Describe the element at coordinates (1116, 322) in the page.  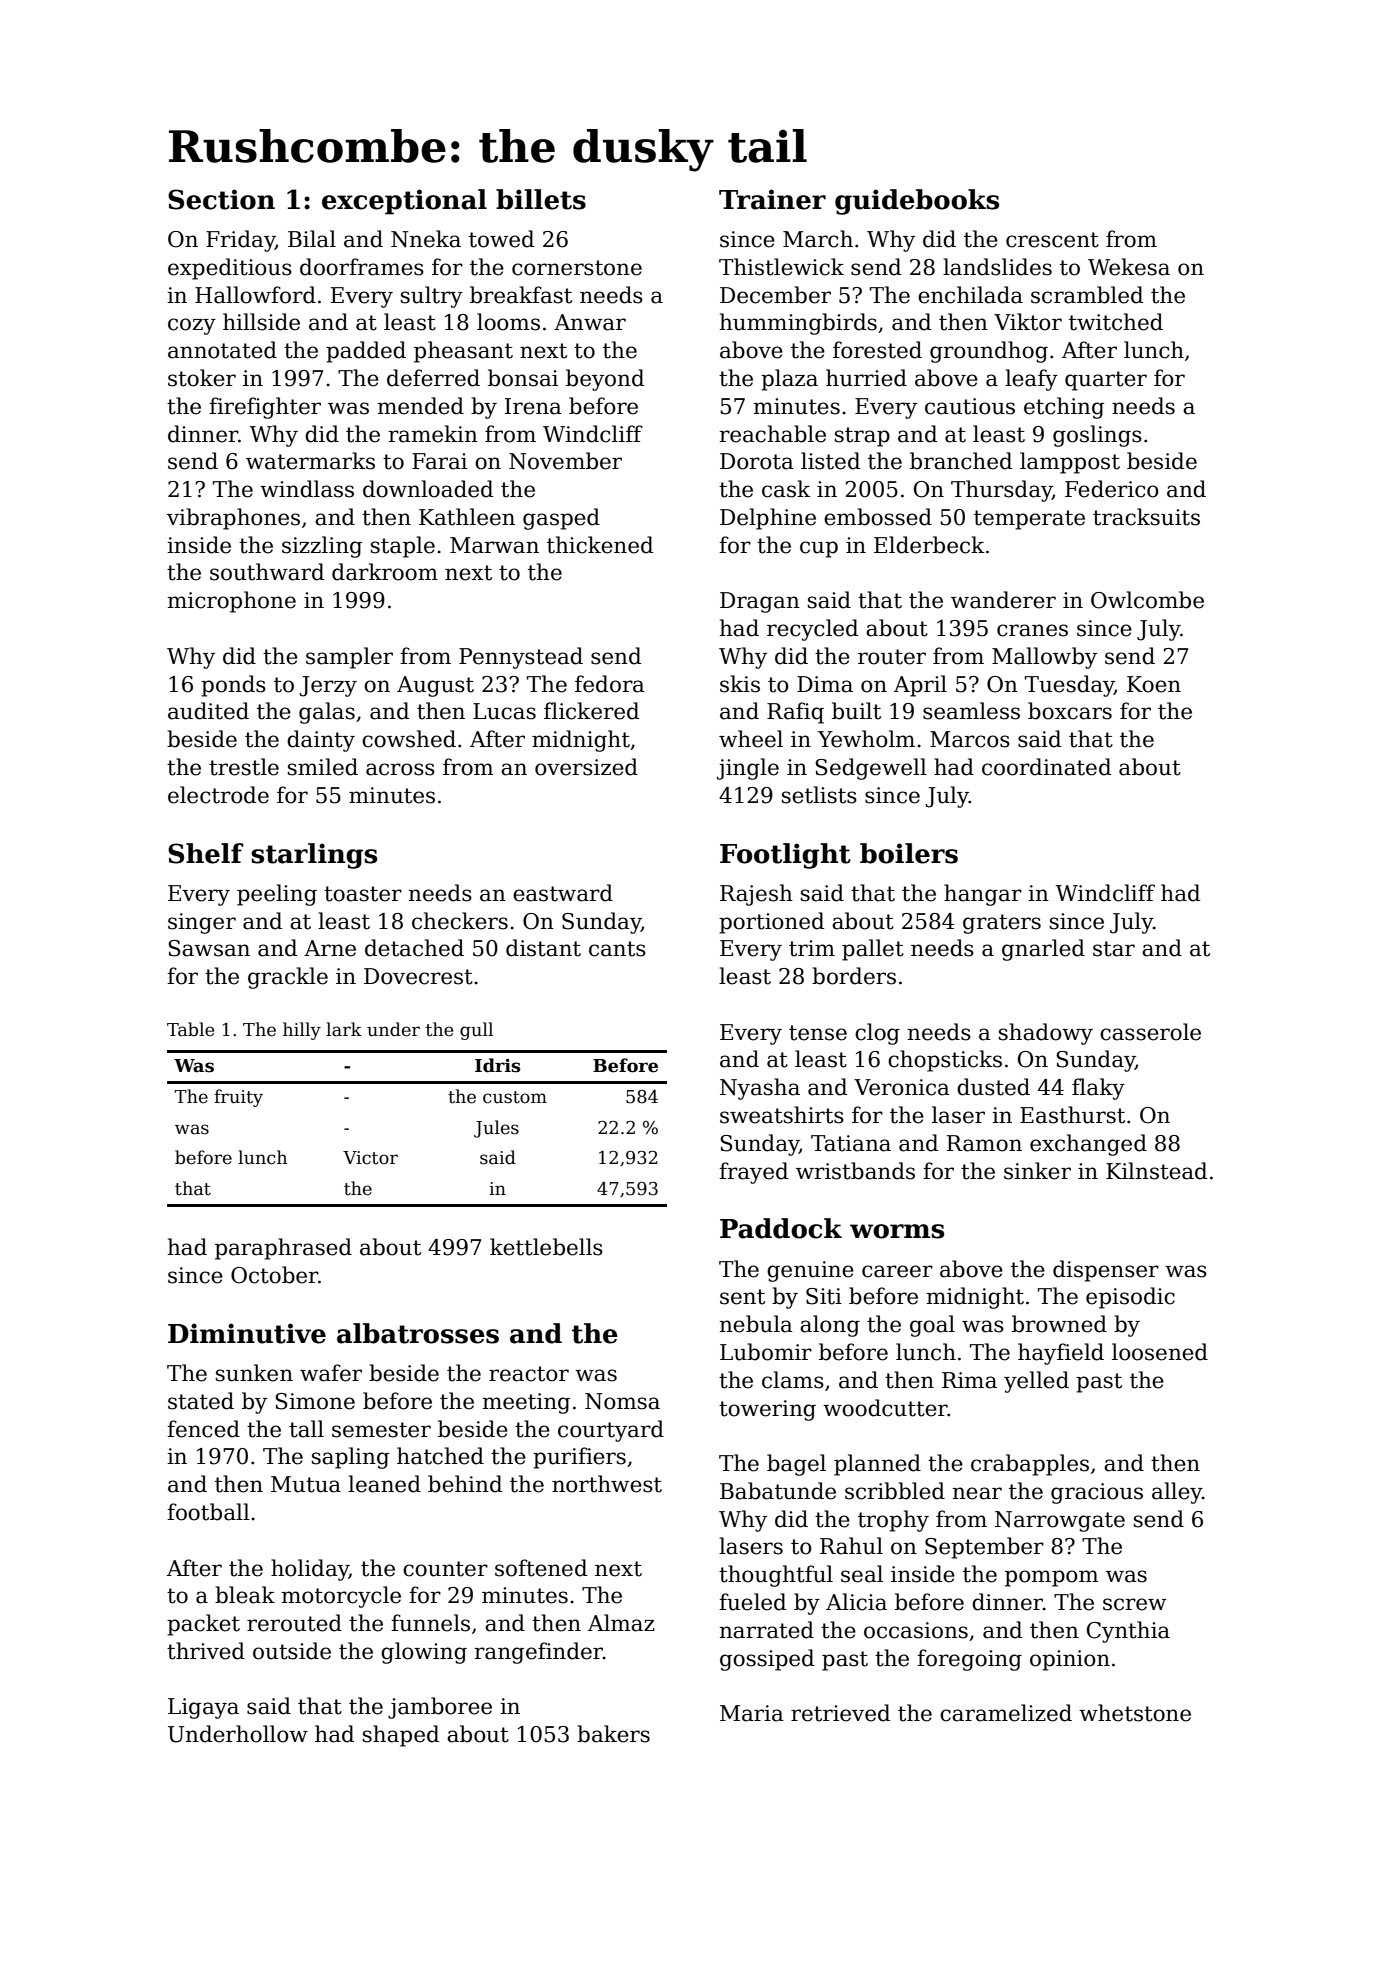
I see `twitched` at that location.
